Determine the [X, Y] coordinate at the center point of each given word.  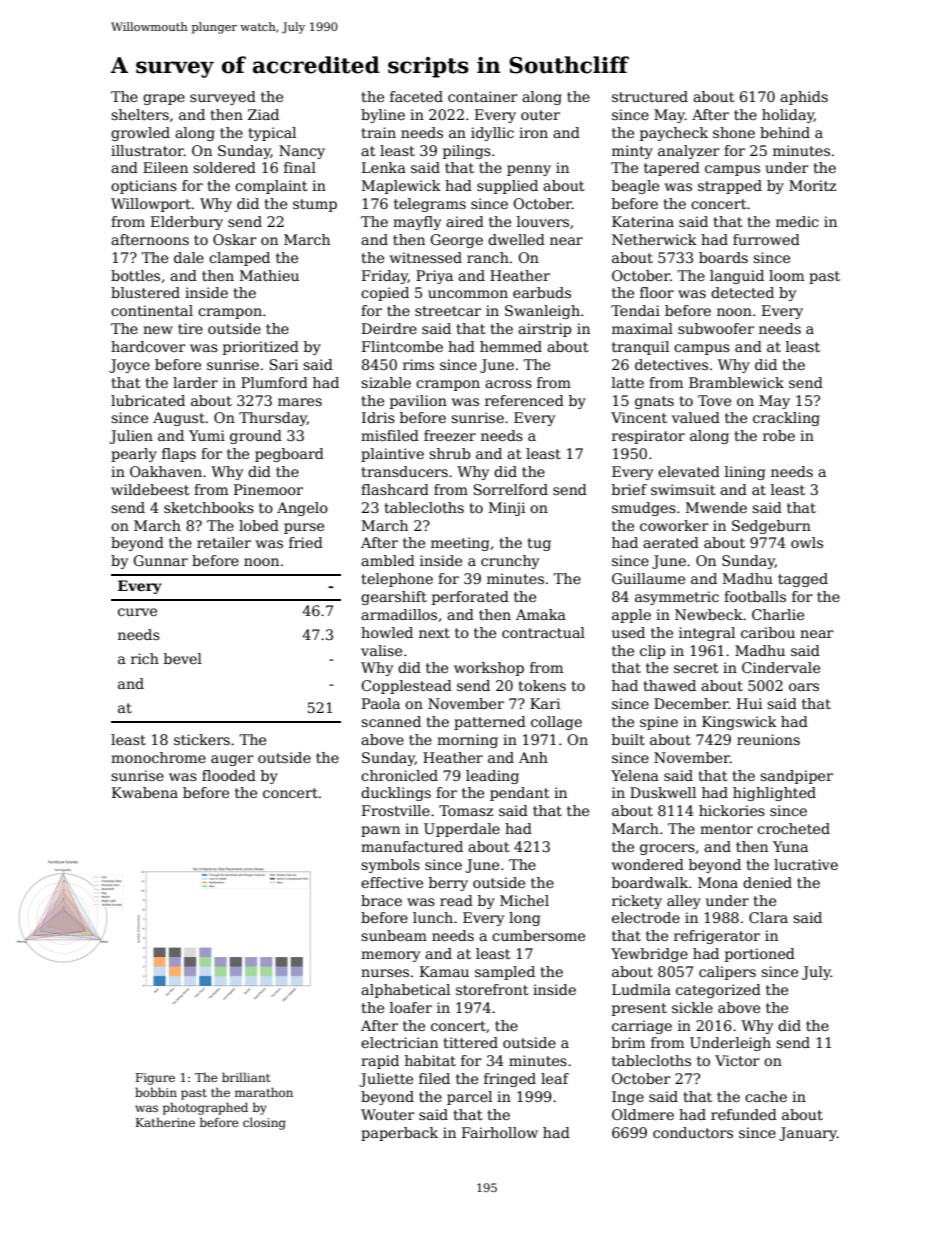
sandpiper [796, 777]
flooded [229, 775]
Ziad [263, 114]
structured [650, 96]
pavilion [418, 402]
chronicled [399, 775]
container [483, 96]
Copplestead [406, 687]
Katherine [165, 1122]
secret [696, 668]
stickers [202, 739]
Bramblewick [736, 382]
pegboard [289, 455]
